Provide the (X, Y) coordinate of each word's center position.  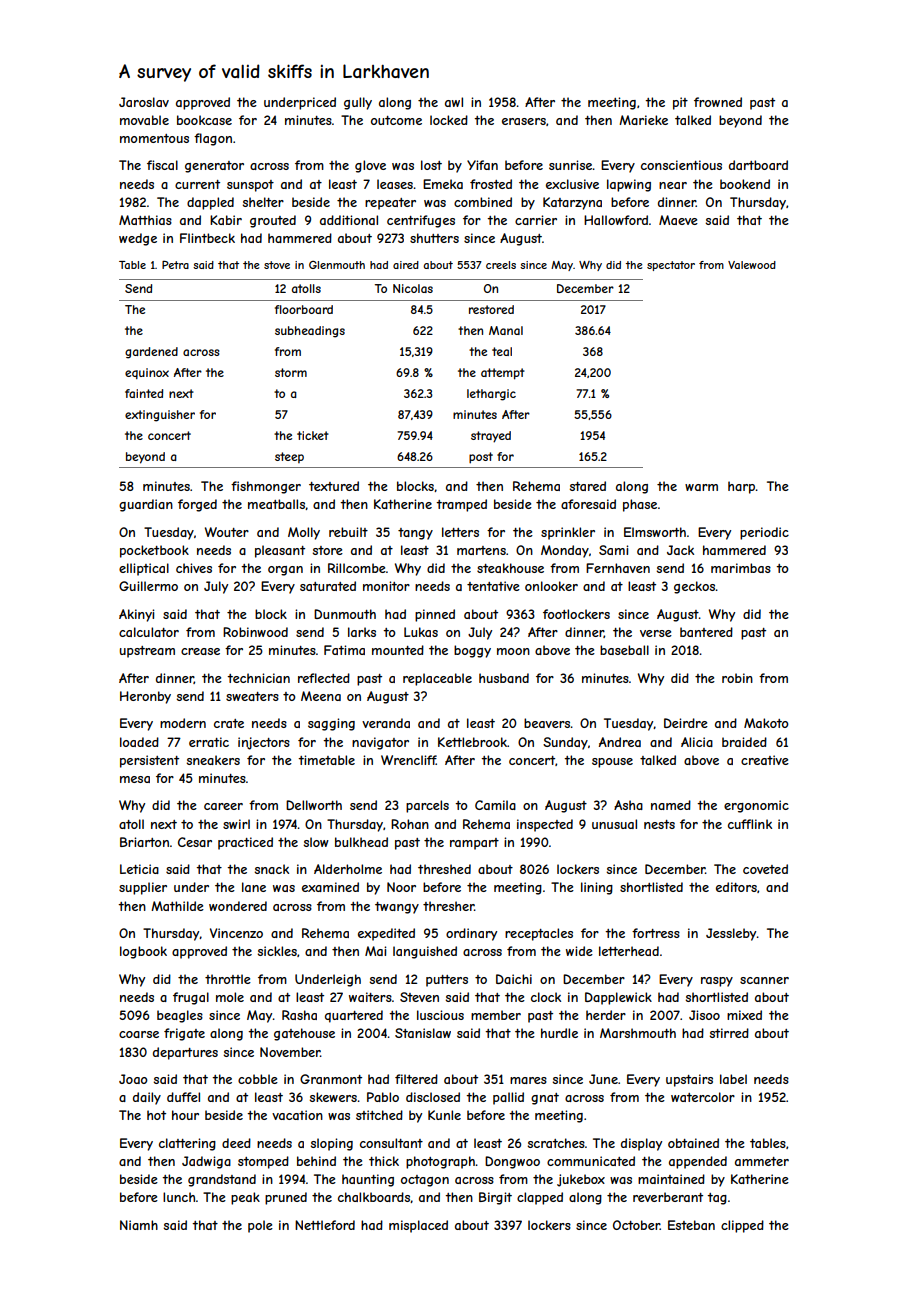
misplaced (418, 1226)
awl (454, 102)
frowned (718, 102)
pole (260, 1226)
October (636, 1225)
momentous (154, 138)
